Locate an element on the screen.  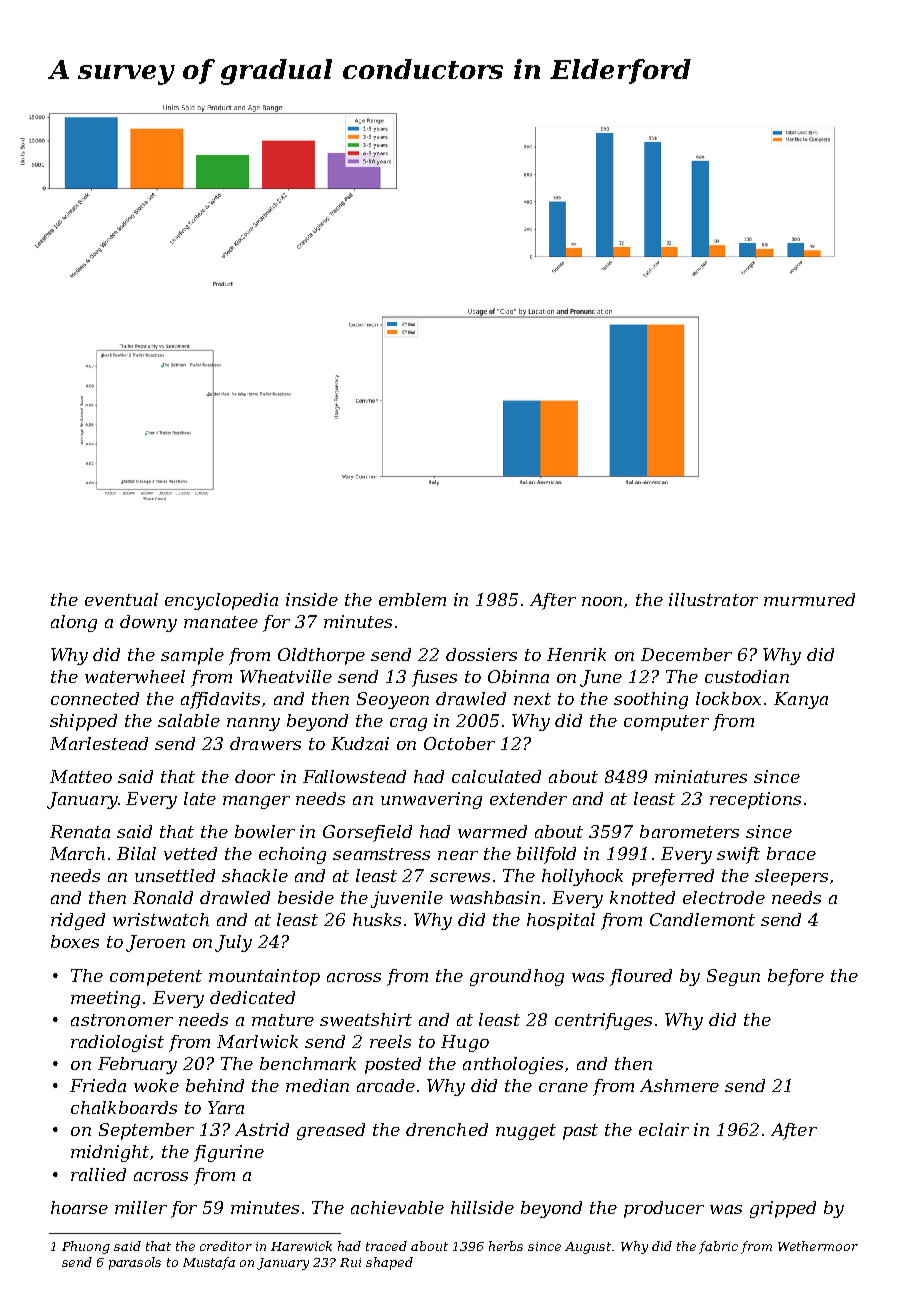
door is located at coordinates (255, 776).
